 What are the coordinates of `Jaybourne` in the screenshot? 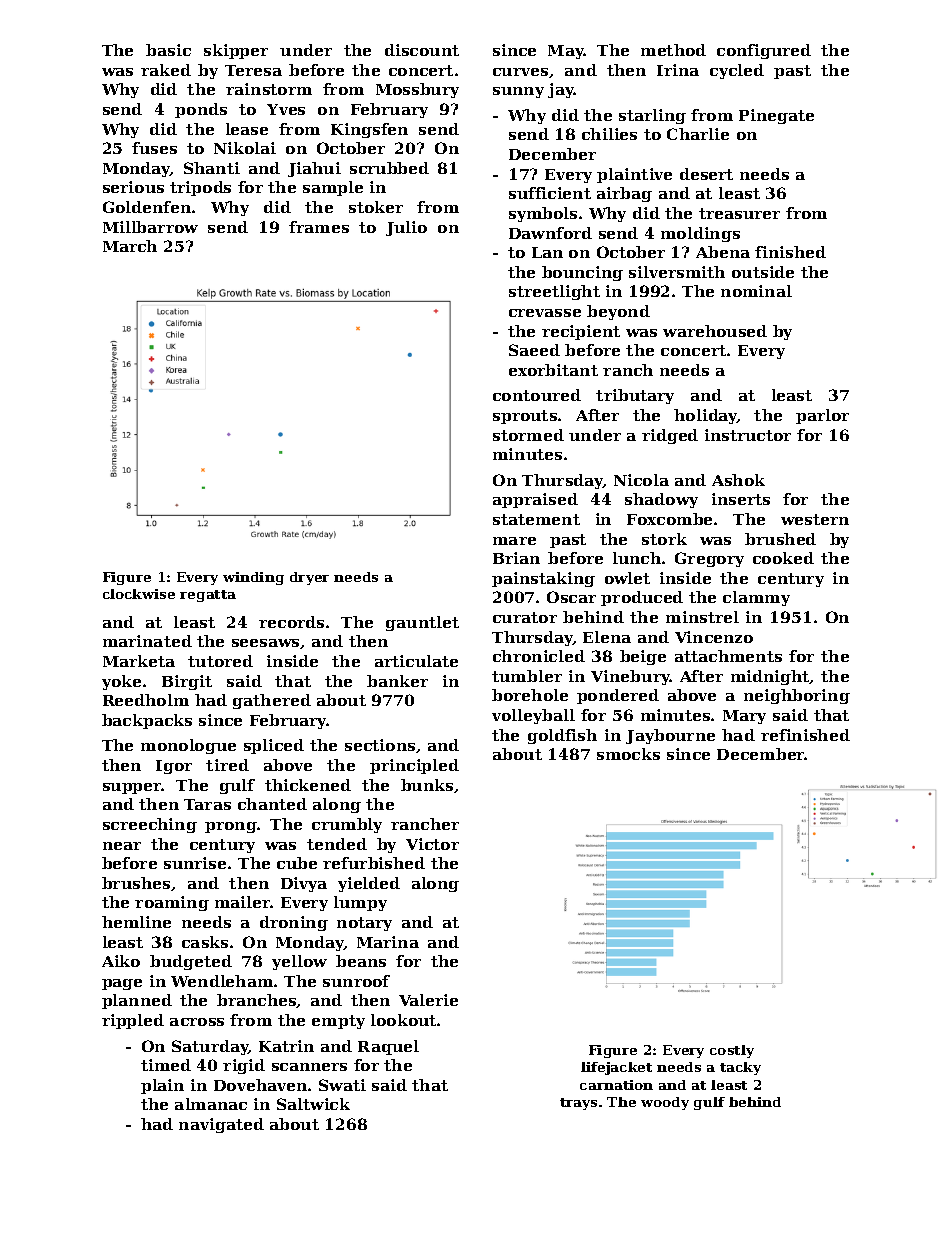 It's located at (670, 736).
